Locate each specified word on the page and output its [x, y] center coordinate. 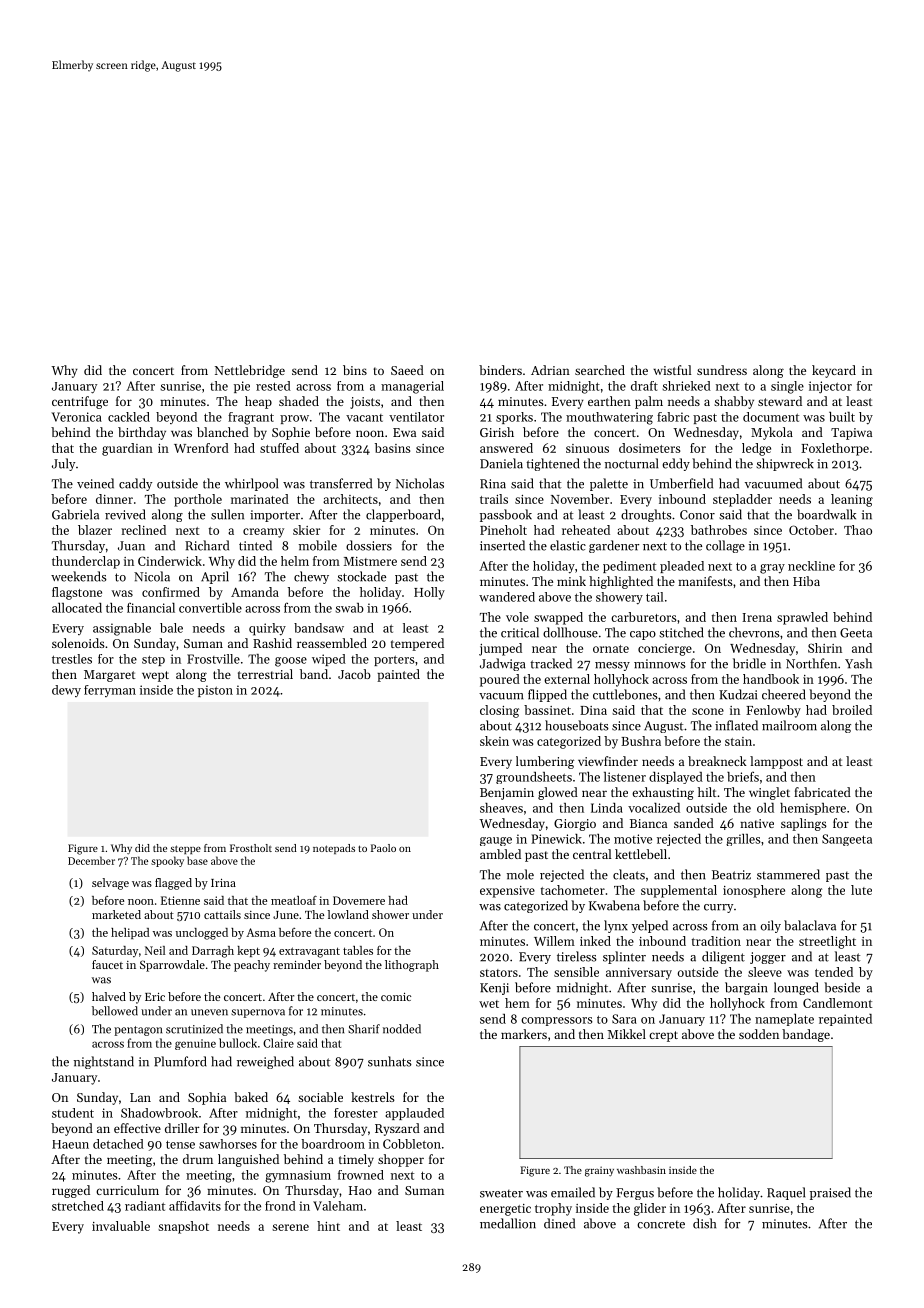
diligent [723, 957]
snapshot [183, 1227]
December [91, 860]
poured [500, 680]
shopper [401, 1160]
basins [392, 448]
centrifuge [80, 402]
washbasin [641, 1170]
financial [151, 608]
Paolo [383, 848]
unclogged [202, 934]
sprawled [802, 618]
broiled [852, 710]
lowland [348, 914]
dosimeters [649, 448]
